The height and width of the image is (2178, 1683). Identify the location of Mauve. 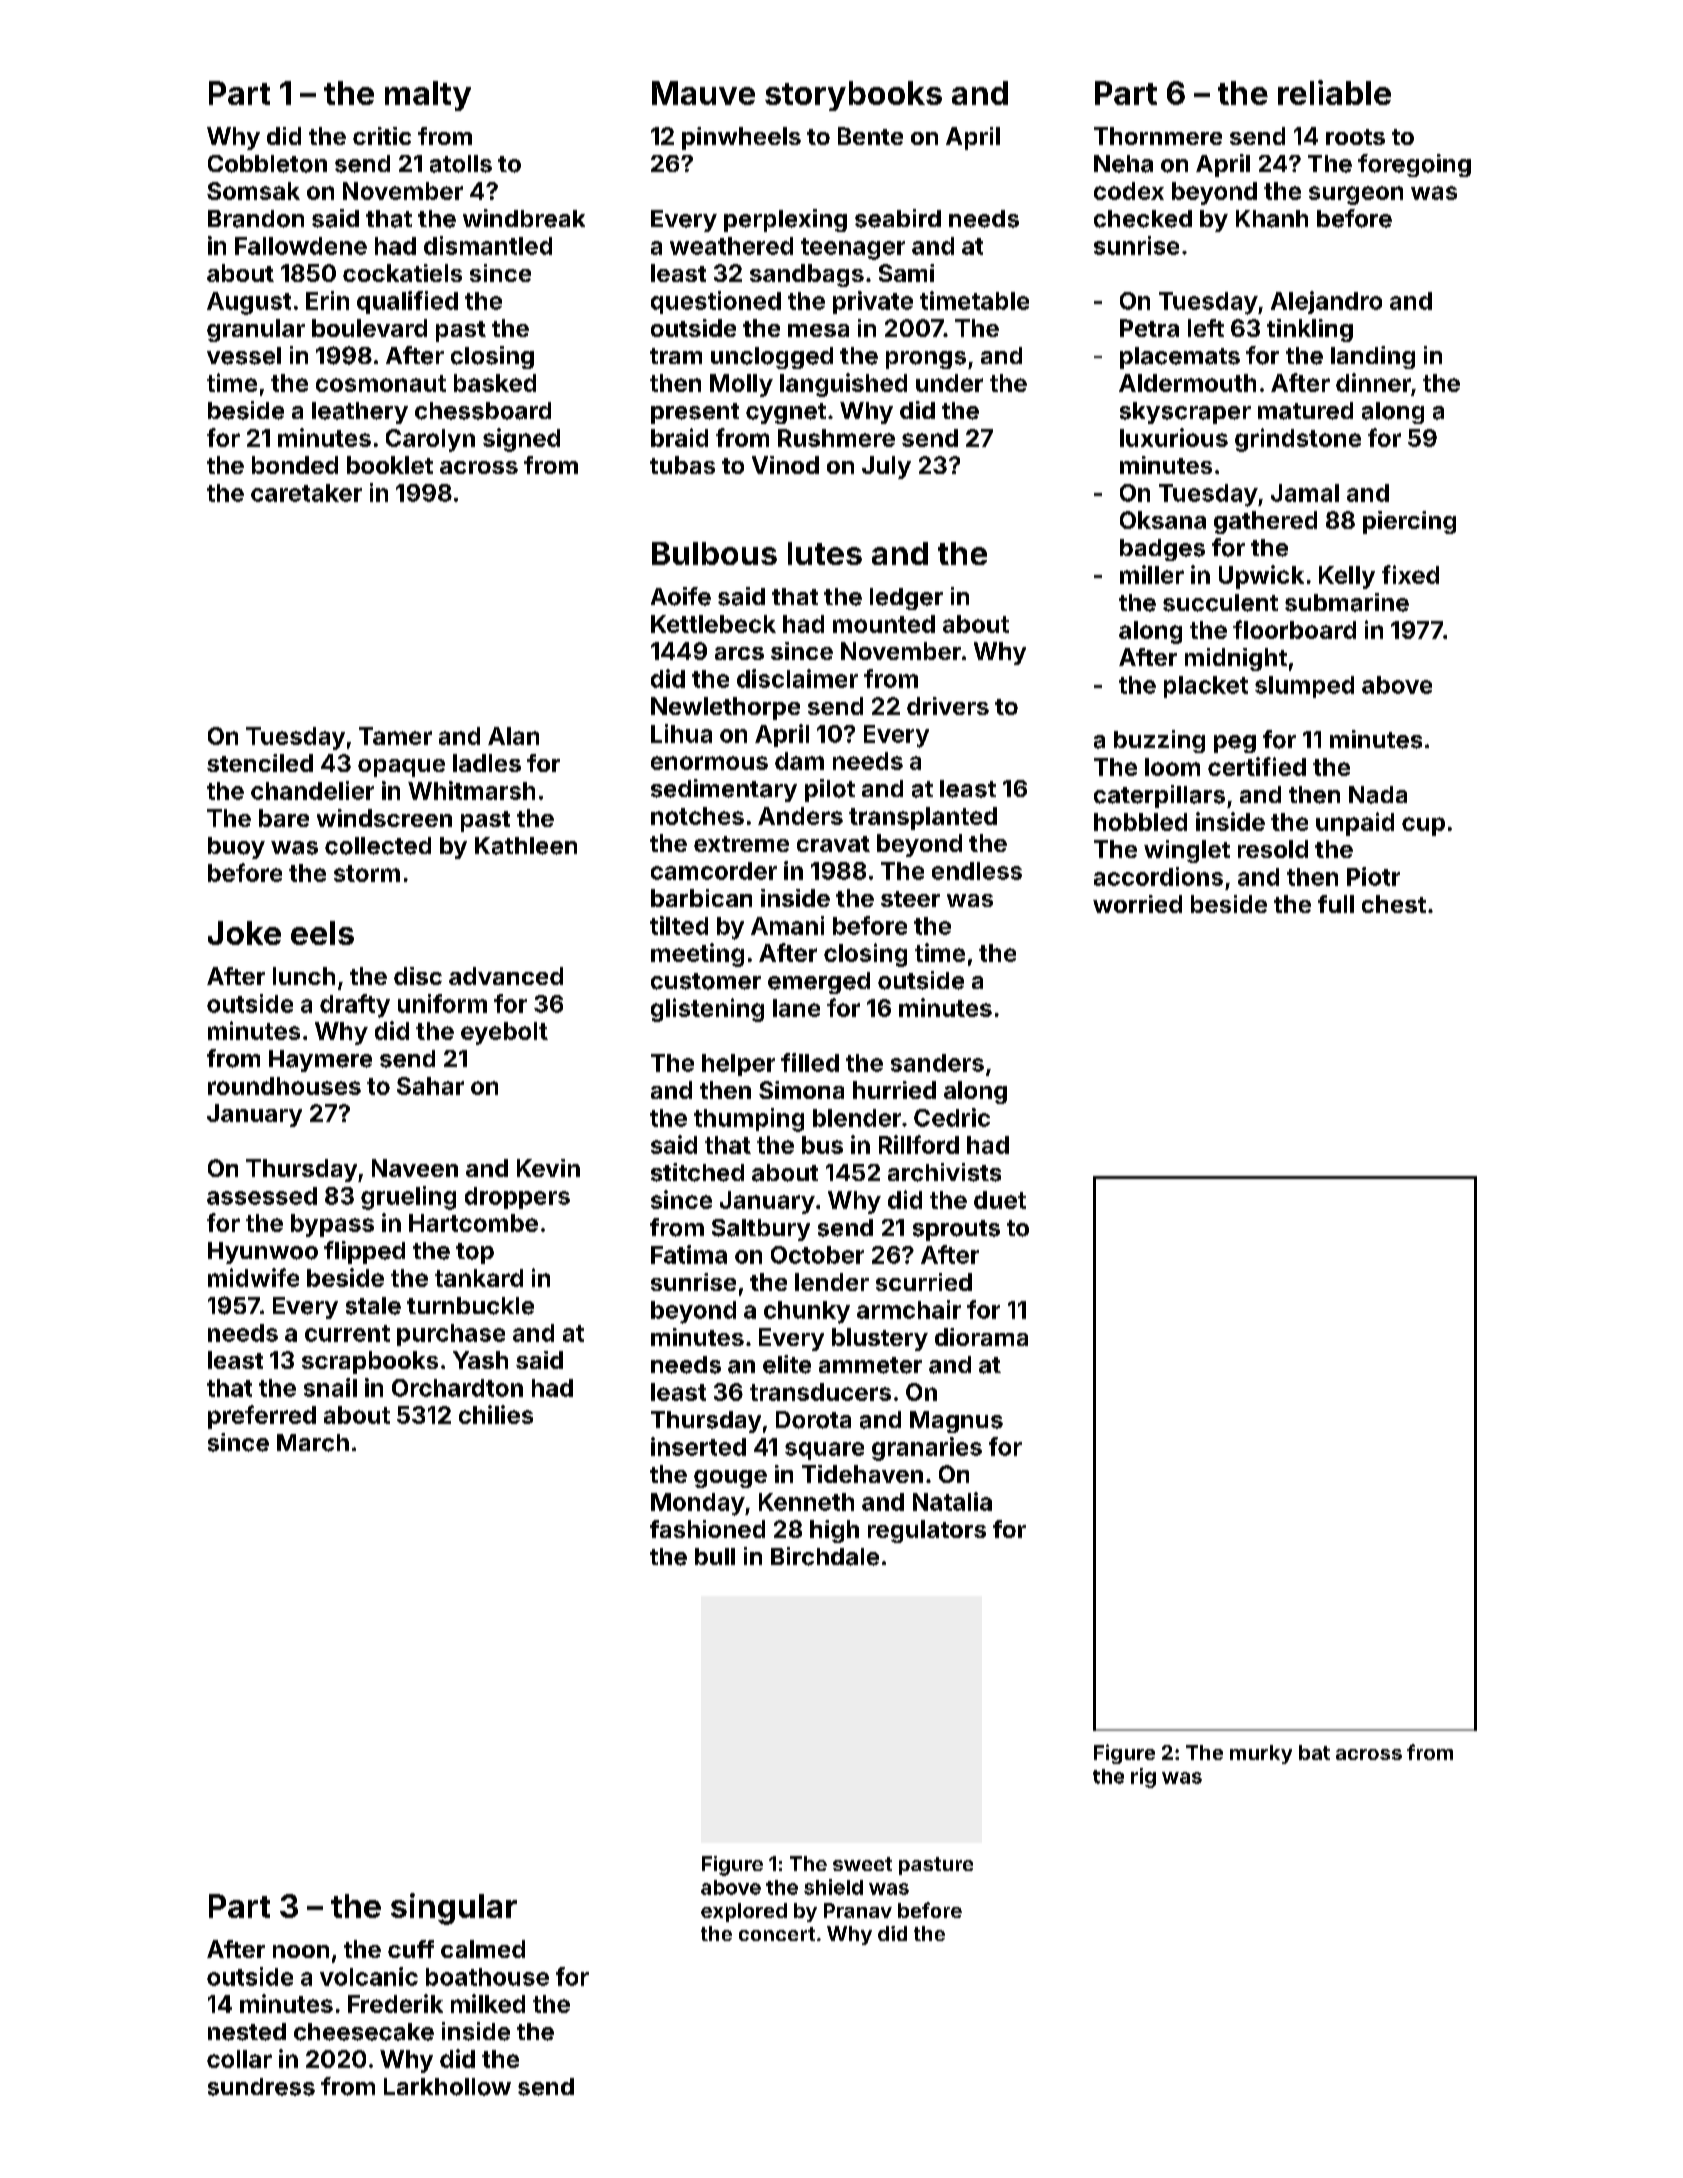
(703, 93).
